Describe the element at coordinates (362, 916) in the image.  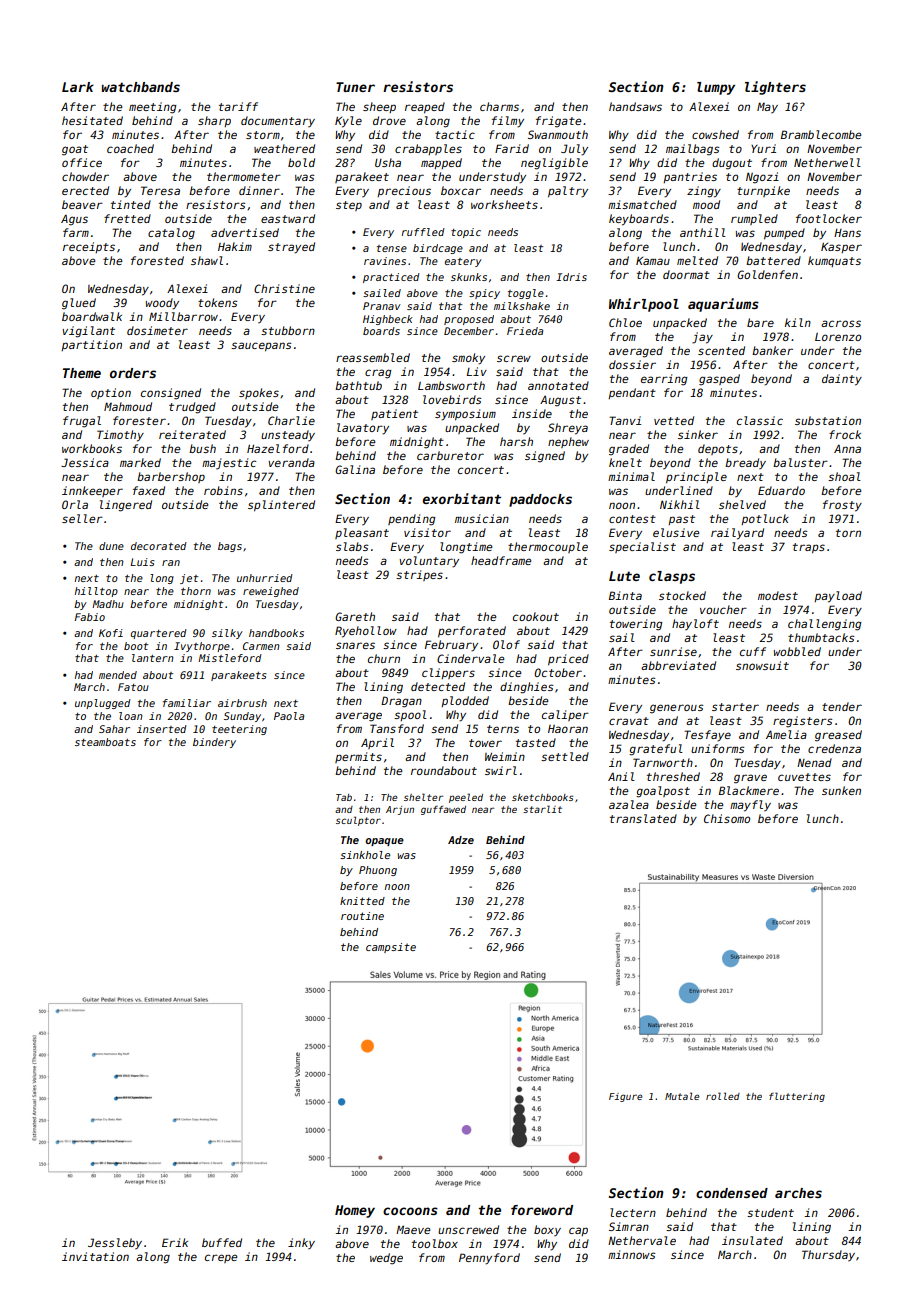
I see `routine` at that location.
